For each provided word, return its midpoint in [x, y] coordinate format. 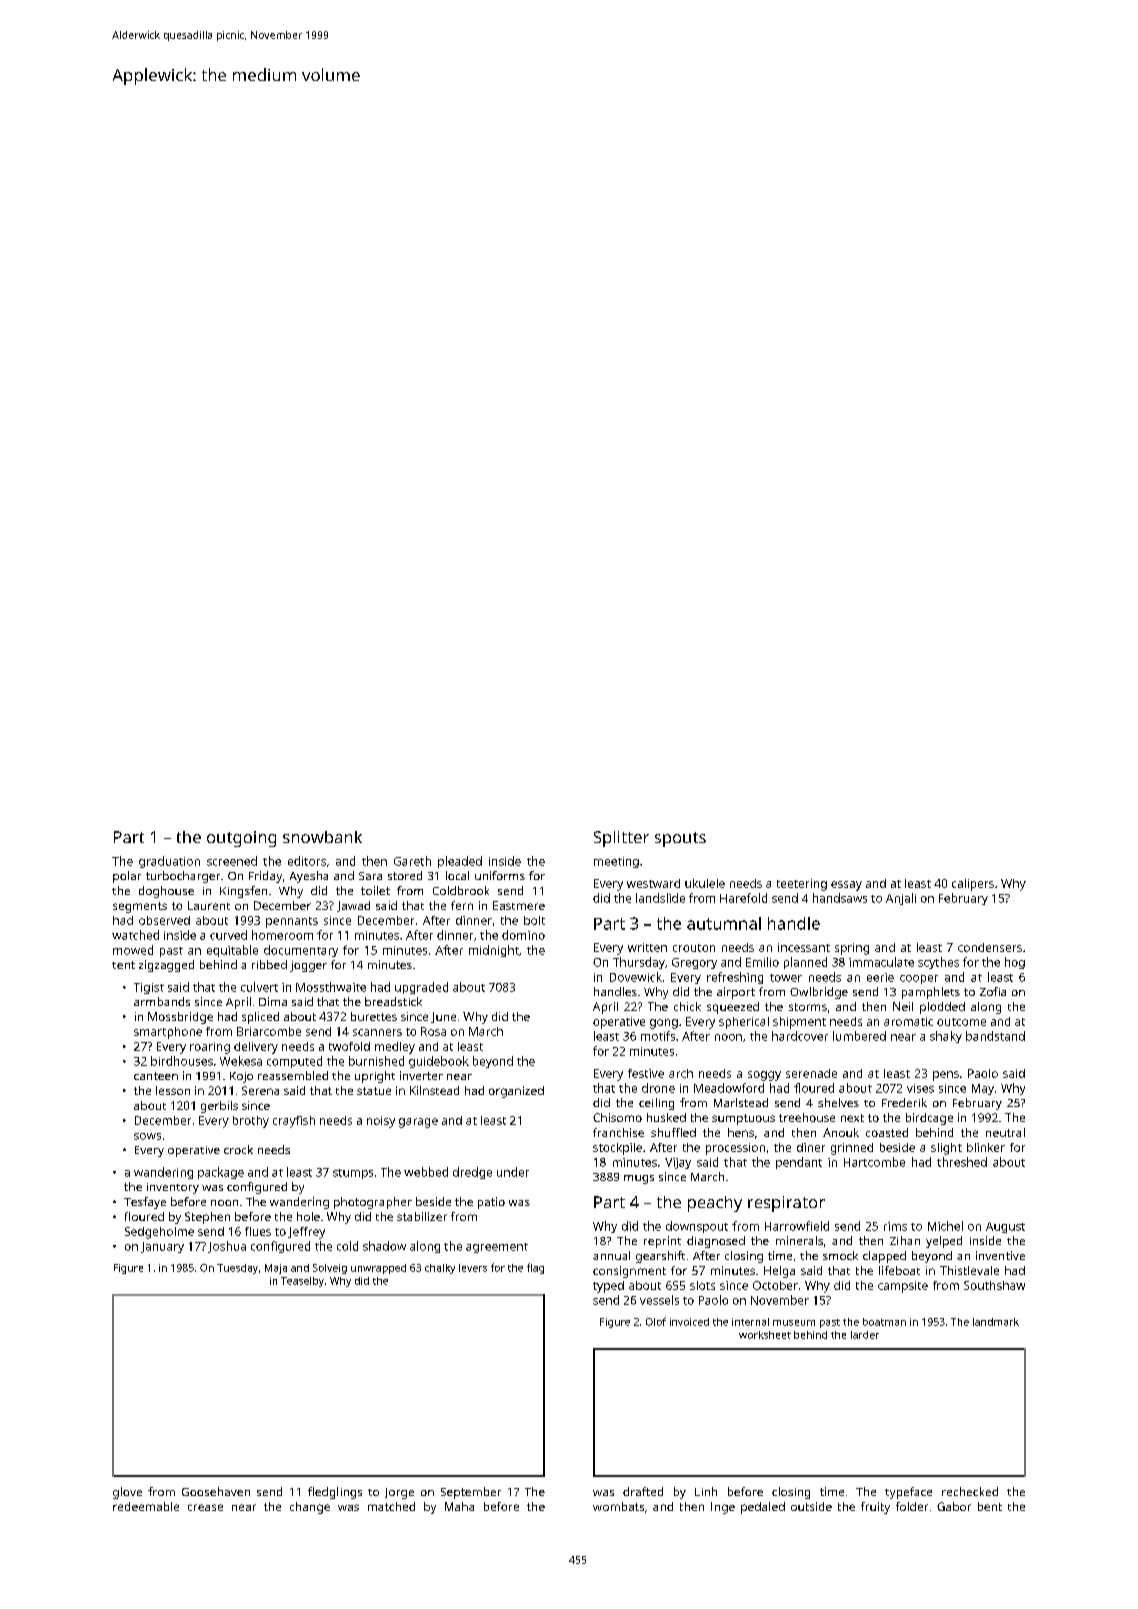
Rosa [433, 1031]
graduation [169, 862]
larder [865, 1335]
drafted [643, 1491]
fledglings [335, 1493]
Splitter [621, 839]
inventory [173, 1188]
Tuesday [237, 1269]
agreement [497, 1248]
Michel [945, 1226]
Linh [706, 1491]
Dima [273, 1001]
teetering [802, 885]
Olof [656, 1321]
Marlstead [741, 1102]
